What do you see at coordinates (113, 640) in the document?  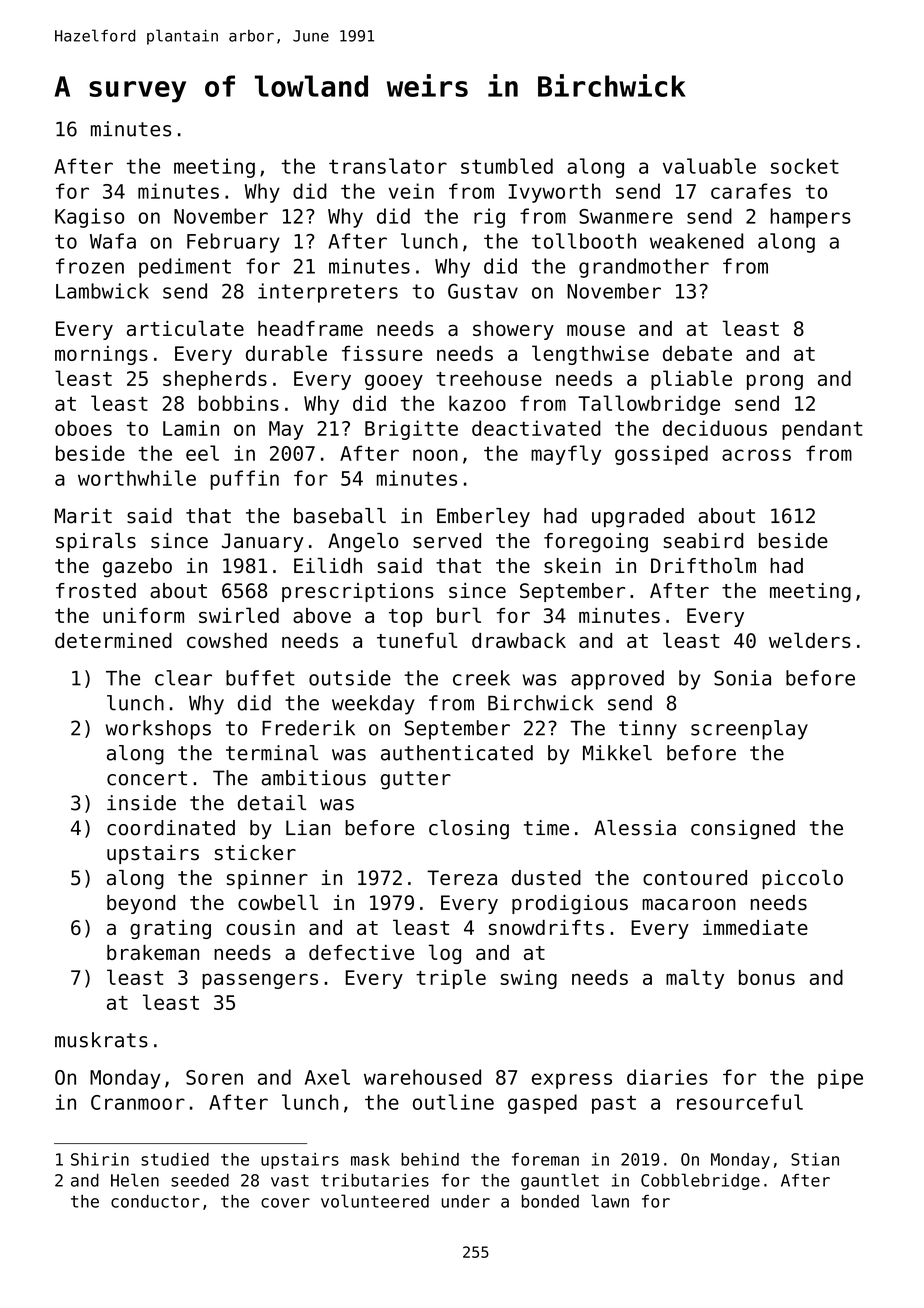 I see `determined` at bounding box center [113, 640].
